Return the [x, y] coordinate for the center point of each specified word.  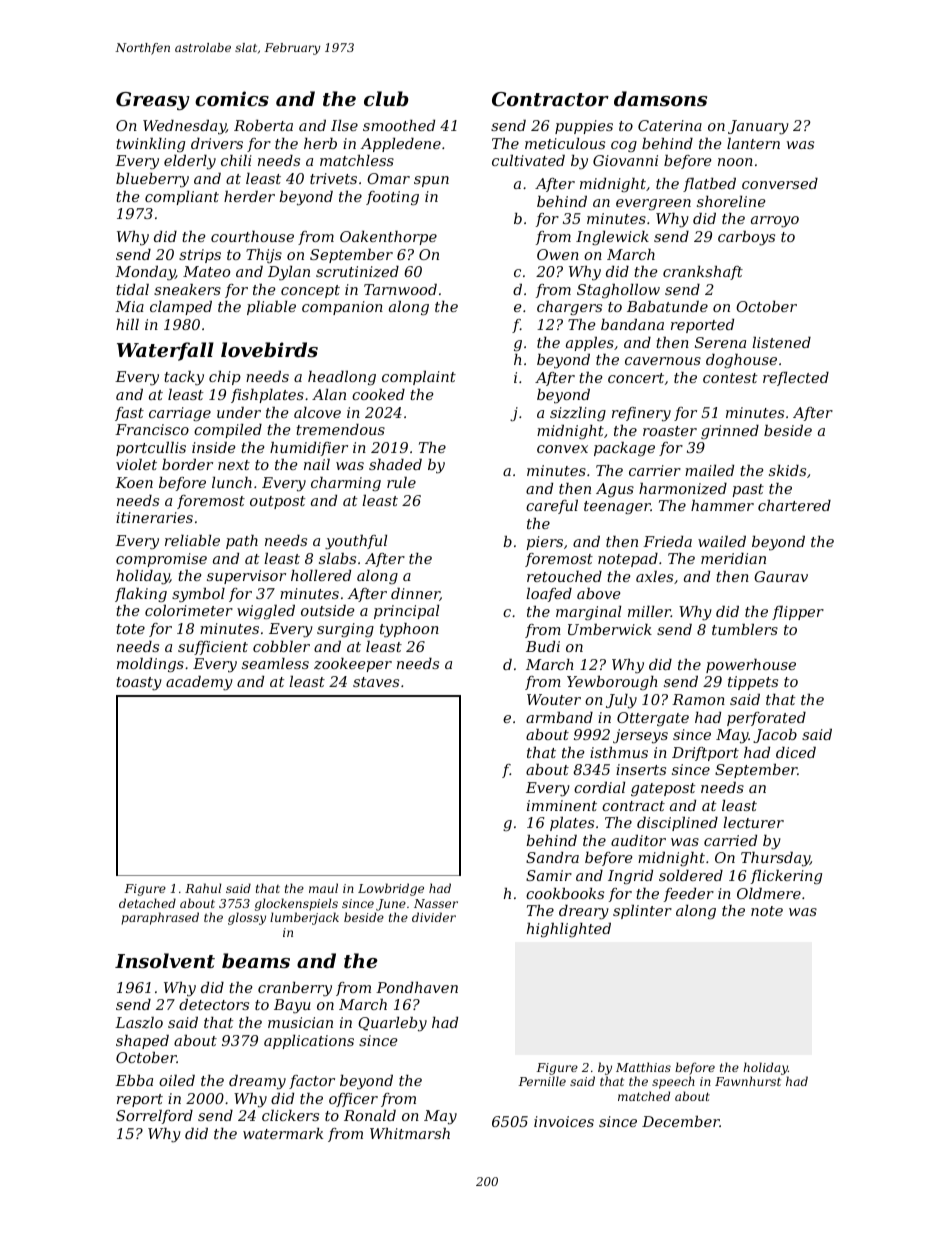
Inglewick [612, 238]
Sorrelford [154, 1117]
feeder [689, 895]
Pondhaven [417, 987]
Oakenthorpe [388, 238]
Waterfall [165, 351]
